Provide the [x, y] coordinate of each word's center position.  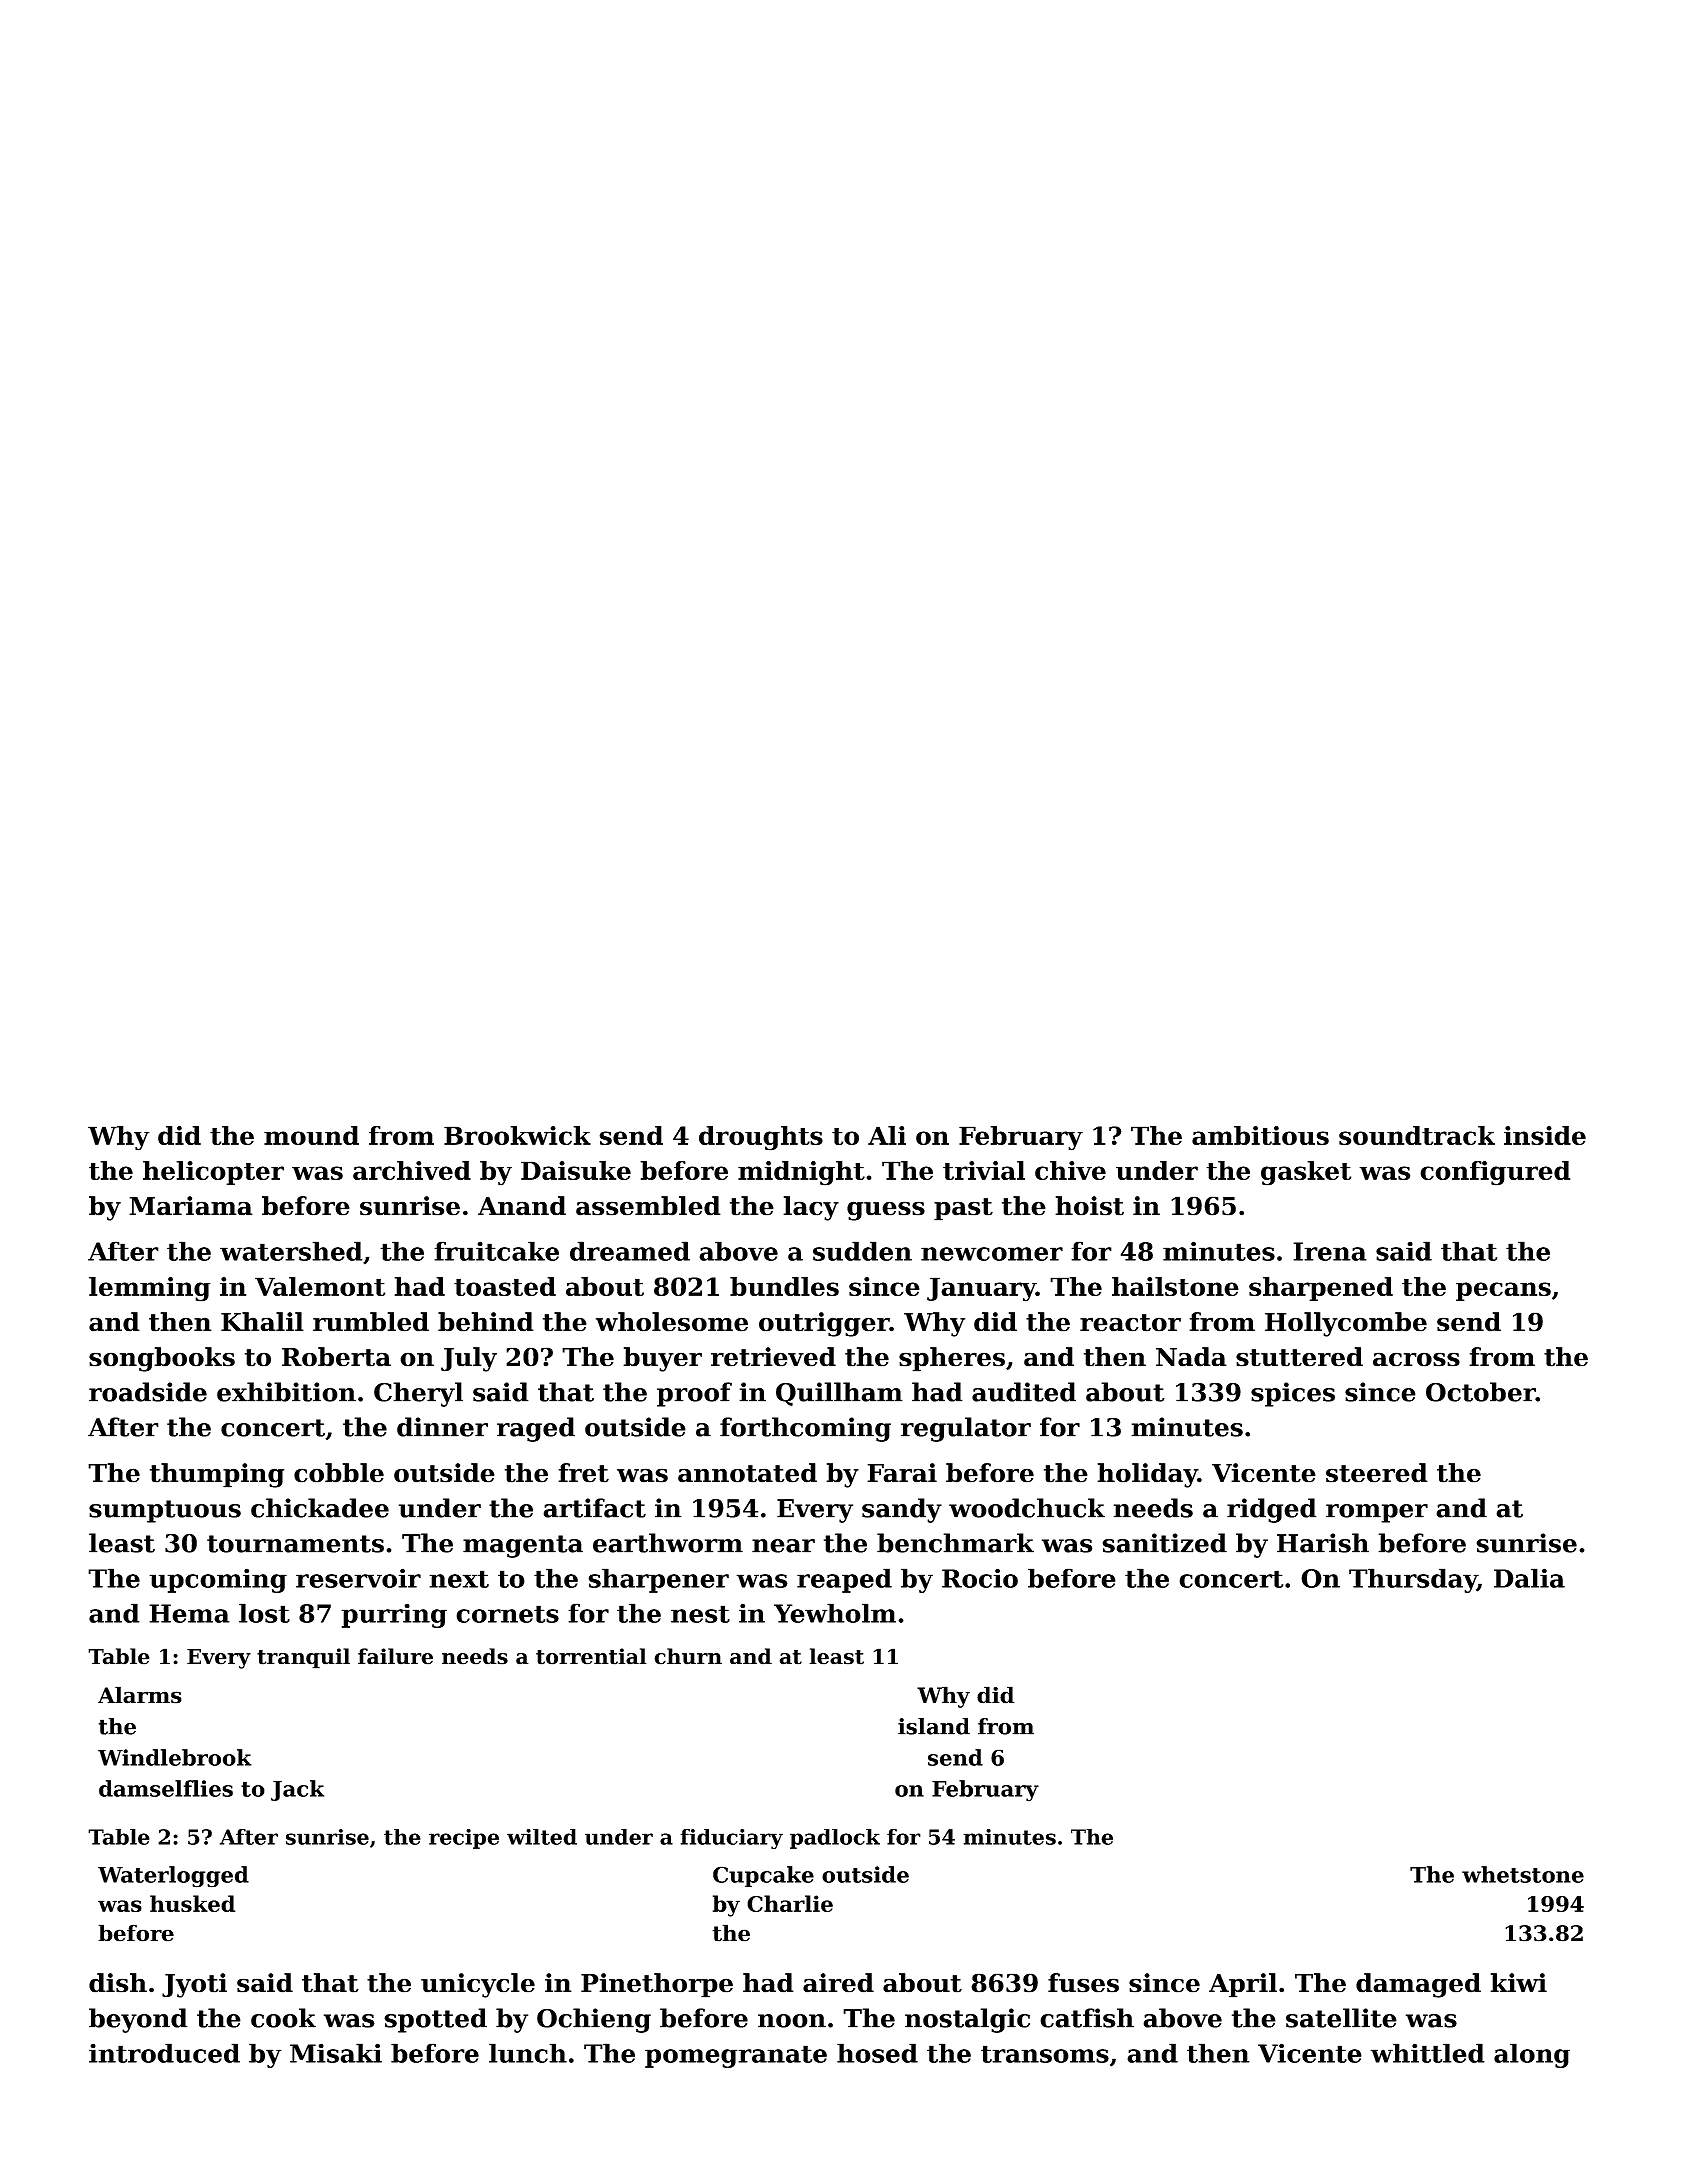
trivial [984, 1170]
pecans [1503, 1291]
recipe [464, 1839]
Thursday [1413, 1580]
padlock [835, 1839]
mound [311, 1135]
